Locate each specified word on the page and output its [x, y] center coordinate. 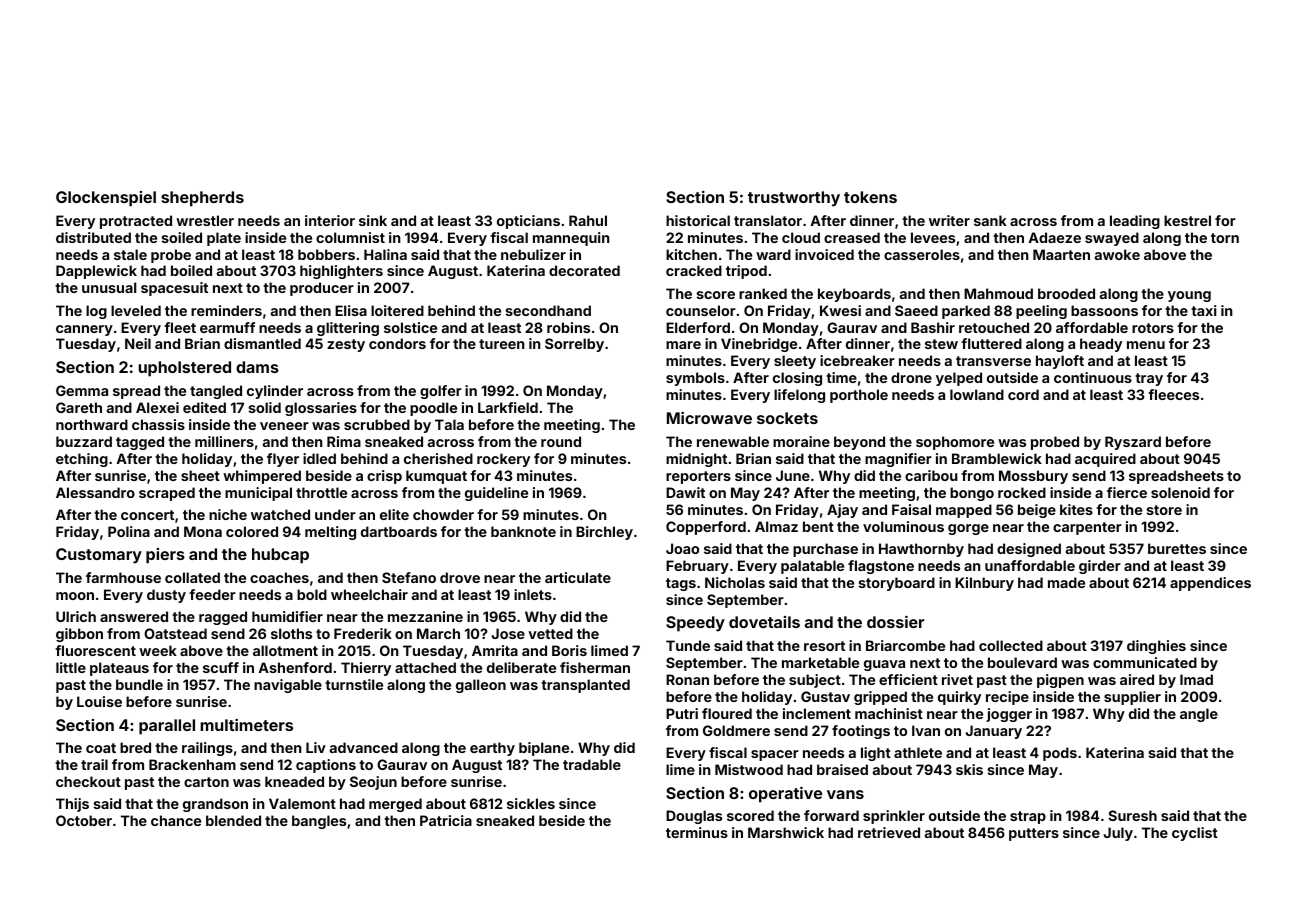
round [561, 441]
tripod [746, 272]
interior [330, 220]
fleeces [1173, 394]
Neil [138, 343]
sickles [531, 803]
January [994, 732]
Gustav [825, 696]
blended [233, 820]
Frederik [363, 633]
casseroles [922, 254]
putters [1034, 834]
